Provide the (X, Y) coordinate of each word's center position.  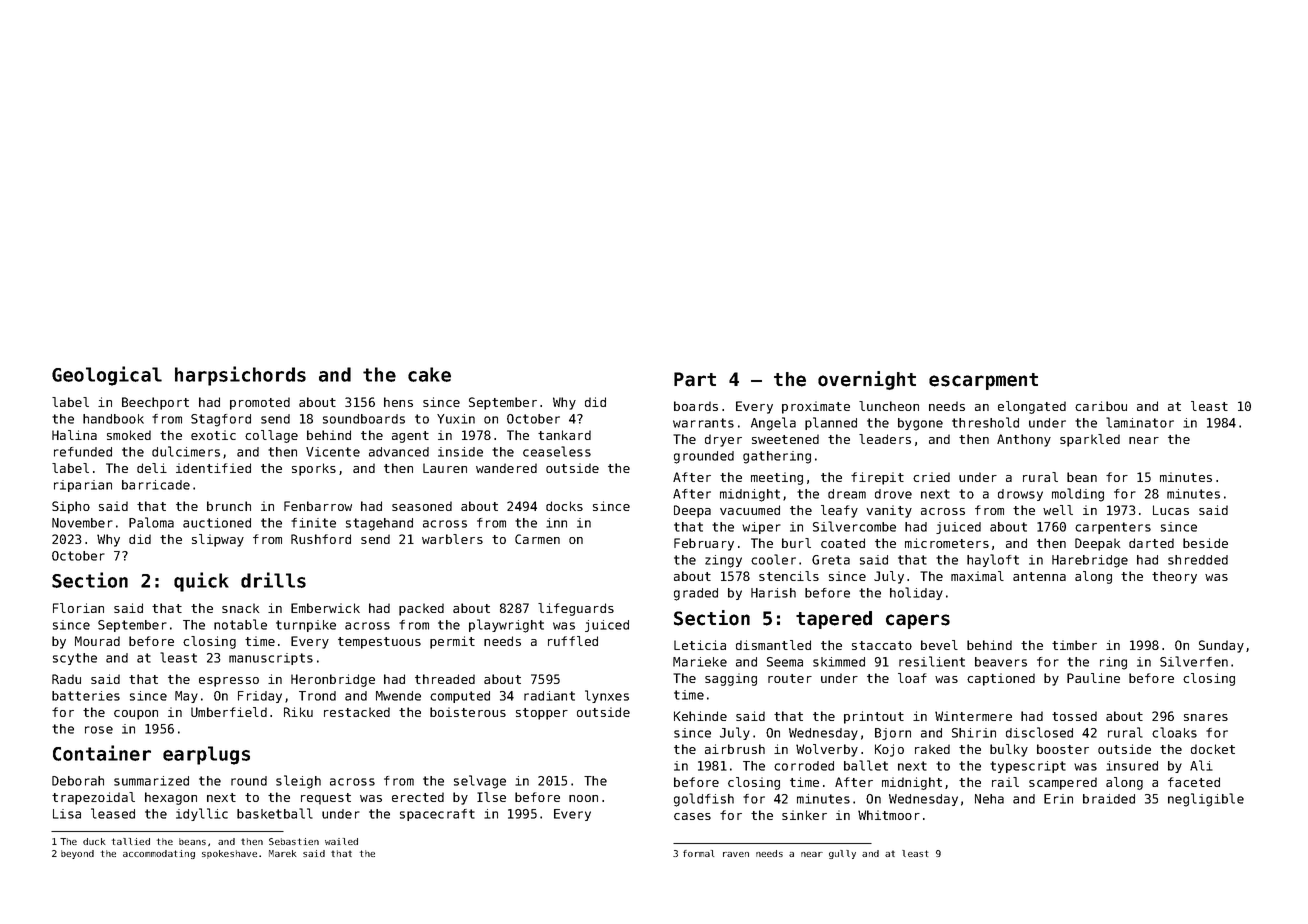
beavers (1001, 662)
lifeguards (576, 609)
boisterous (468, 712)
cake (429, 374)
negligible (1206, 800)
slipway (218, 540)
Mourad (97, 641)
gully (842, 854)
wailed (341, 841)
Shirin (974, 733)
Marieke (700, 662)
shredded (1198, 560)
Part (695, 379)
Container (102, 753)
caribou (1101, 406)
